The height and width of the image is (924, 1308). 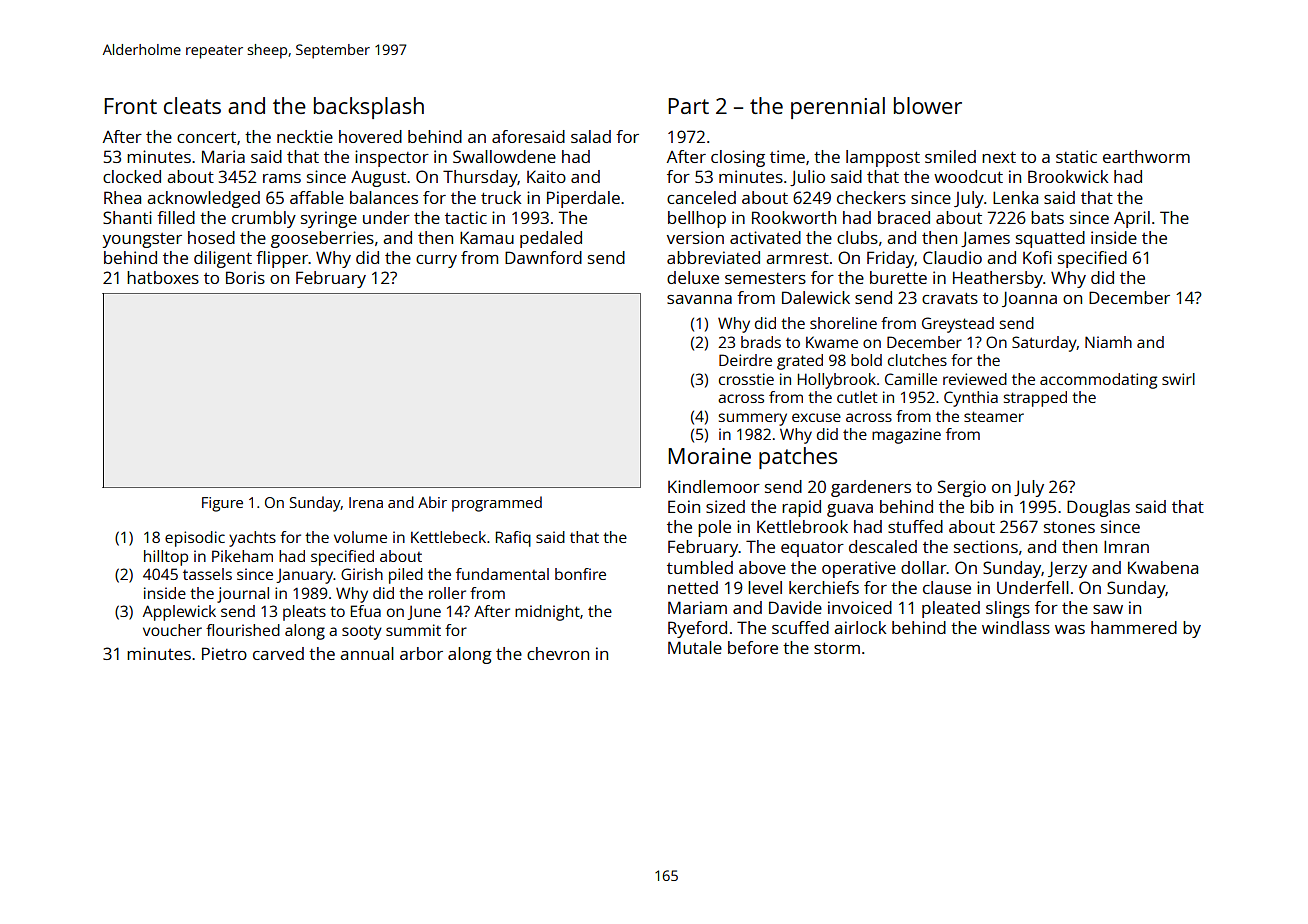 What do you see at coordinates (192, 105) in the image?
I see `cleats` at bounding box center [192, 105].
